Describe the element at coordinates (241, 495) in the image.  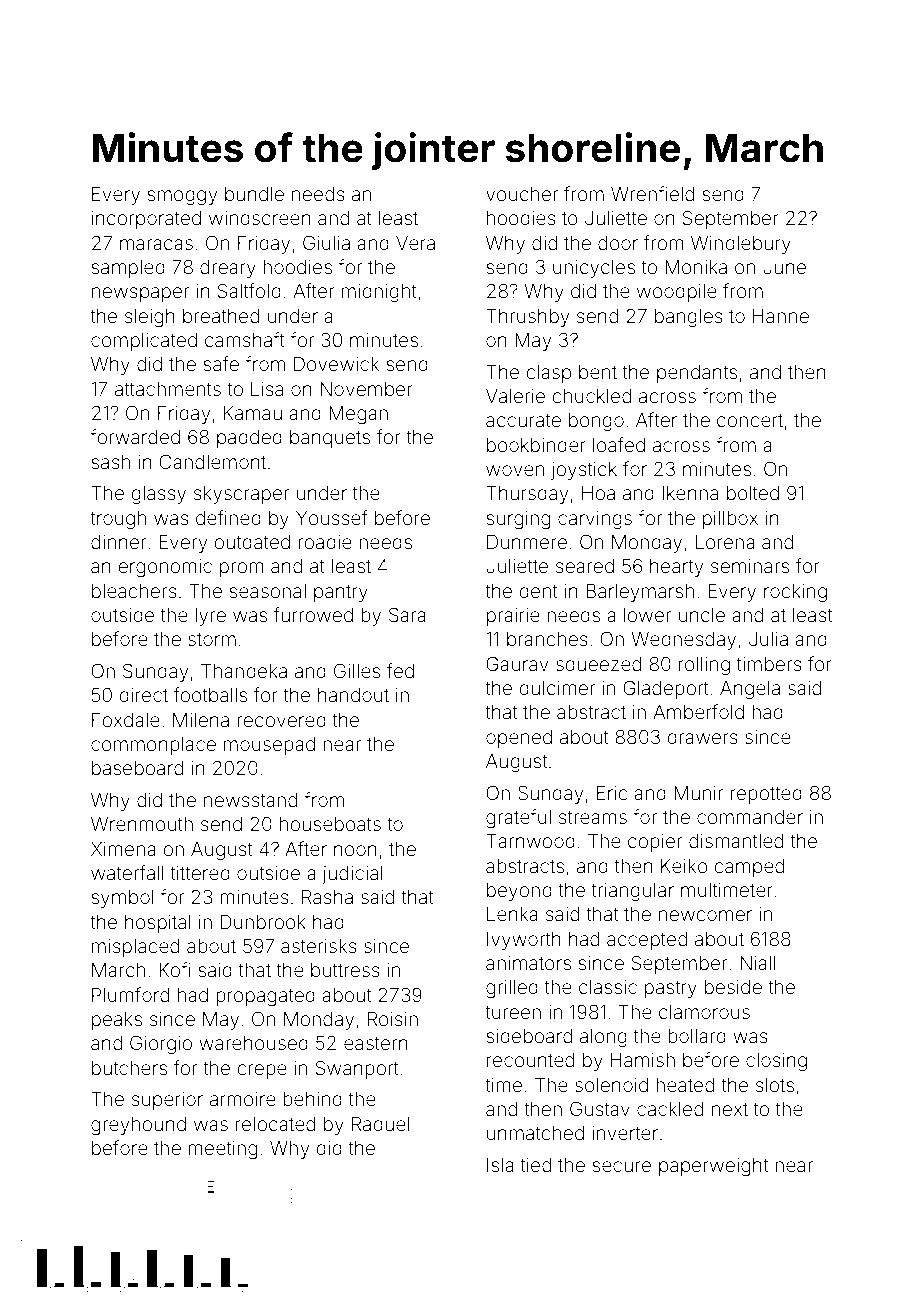
I see `skyscraper` at that location.
